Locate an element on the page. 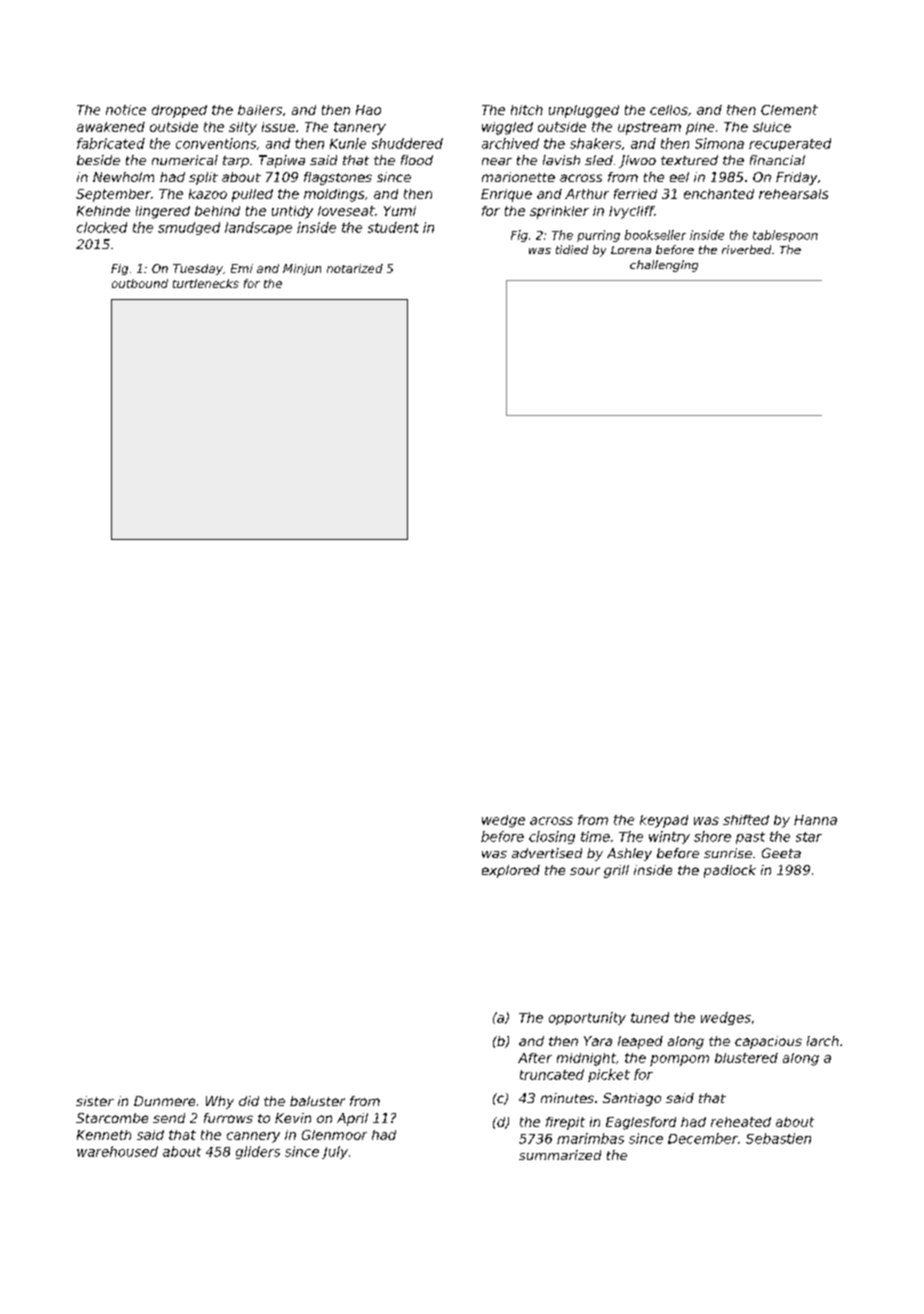 The height and width of the image is (1314, 924). outbound is located at coordinates (140, 283).
